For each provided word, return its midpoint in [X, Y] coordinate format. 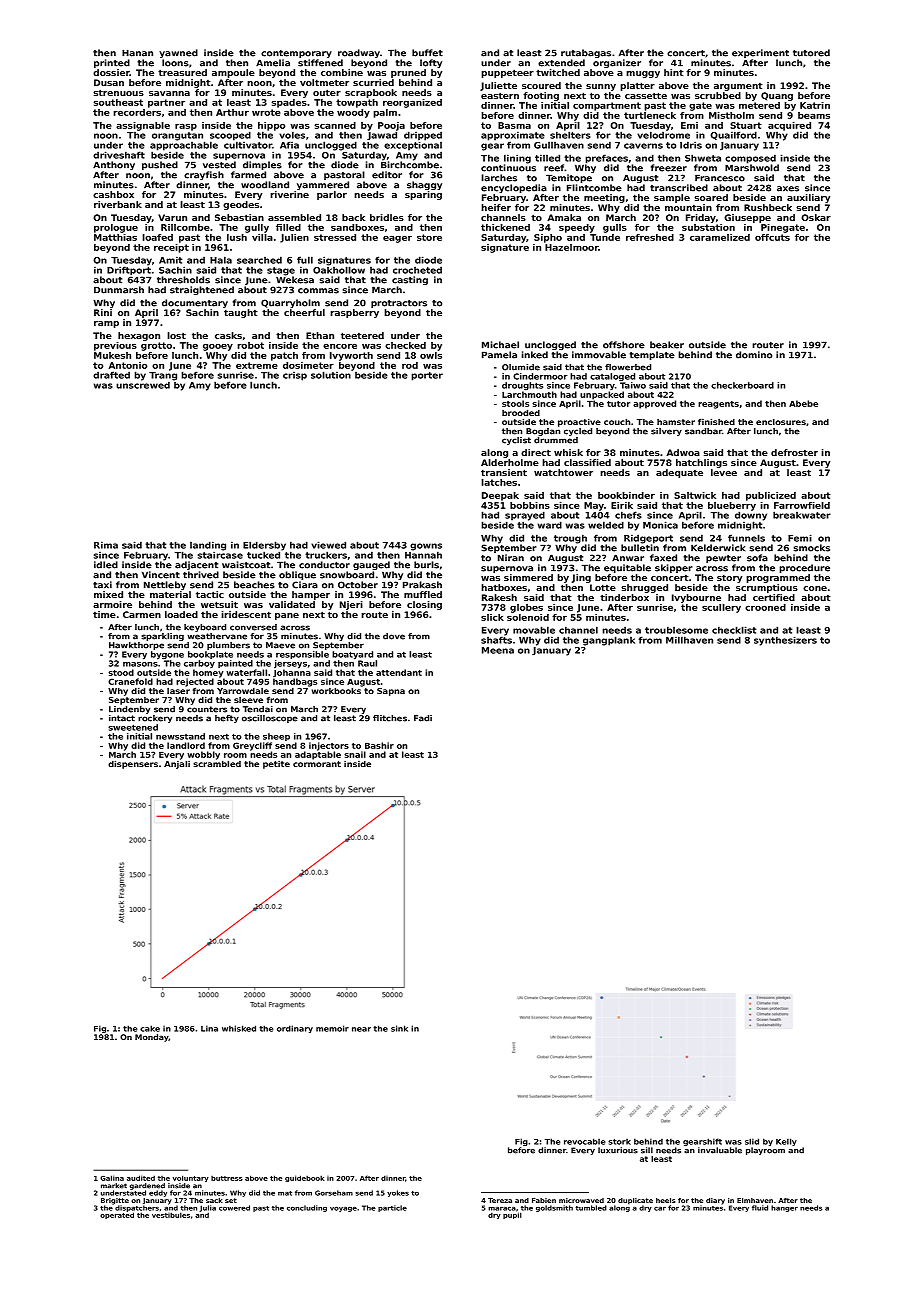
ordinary [295, 1029]
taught [241, 313]
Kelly [786, 1142]
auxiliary [808, 198]
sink [399, 1028]
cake [150, 1028]
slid [752, 1141]
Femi [800, 538]
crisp [295, 376]
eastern [500, 95]
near [361, 1029]
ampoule [233, 73]
